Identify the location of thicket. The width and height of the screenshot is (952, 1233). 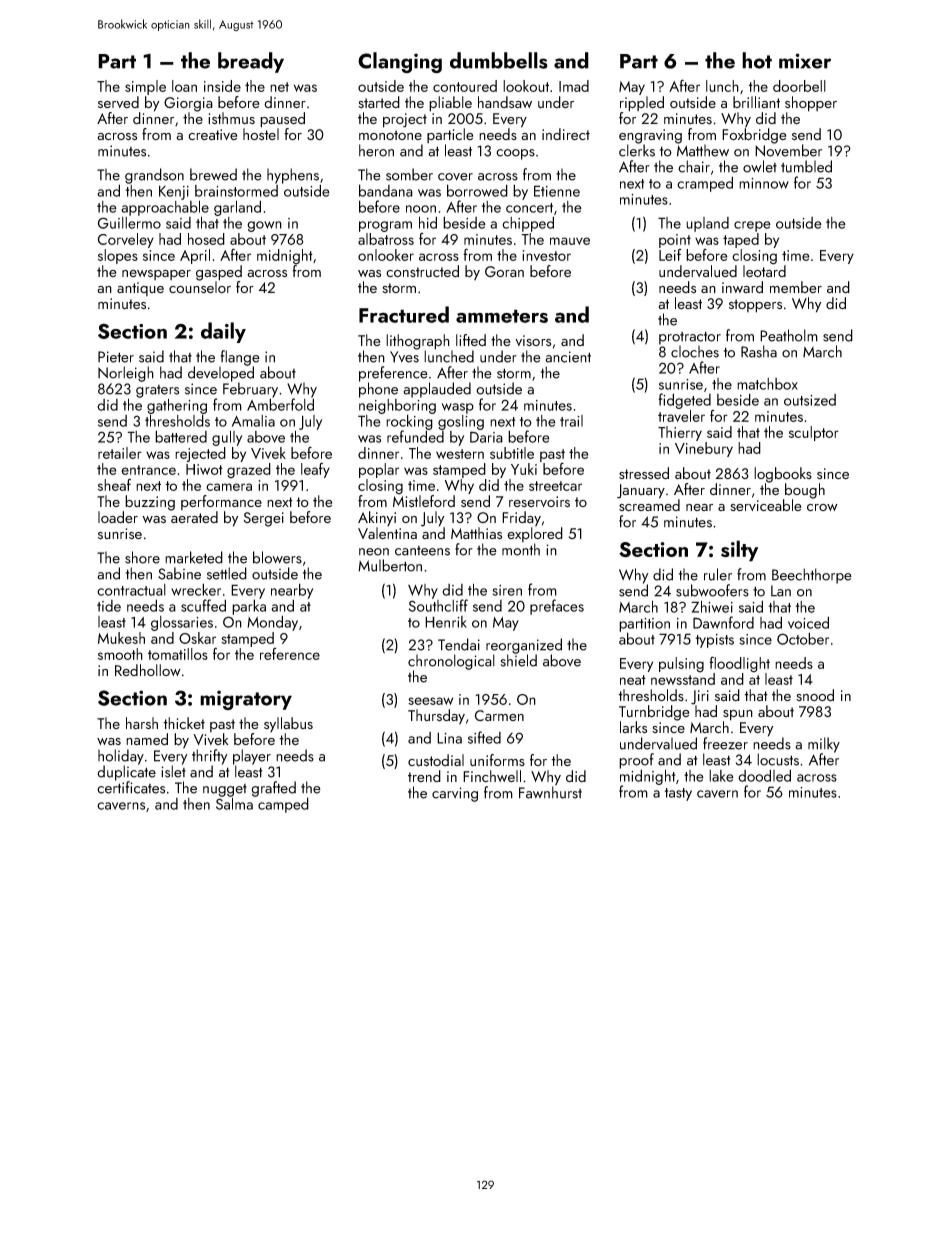
(184, 723).
